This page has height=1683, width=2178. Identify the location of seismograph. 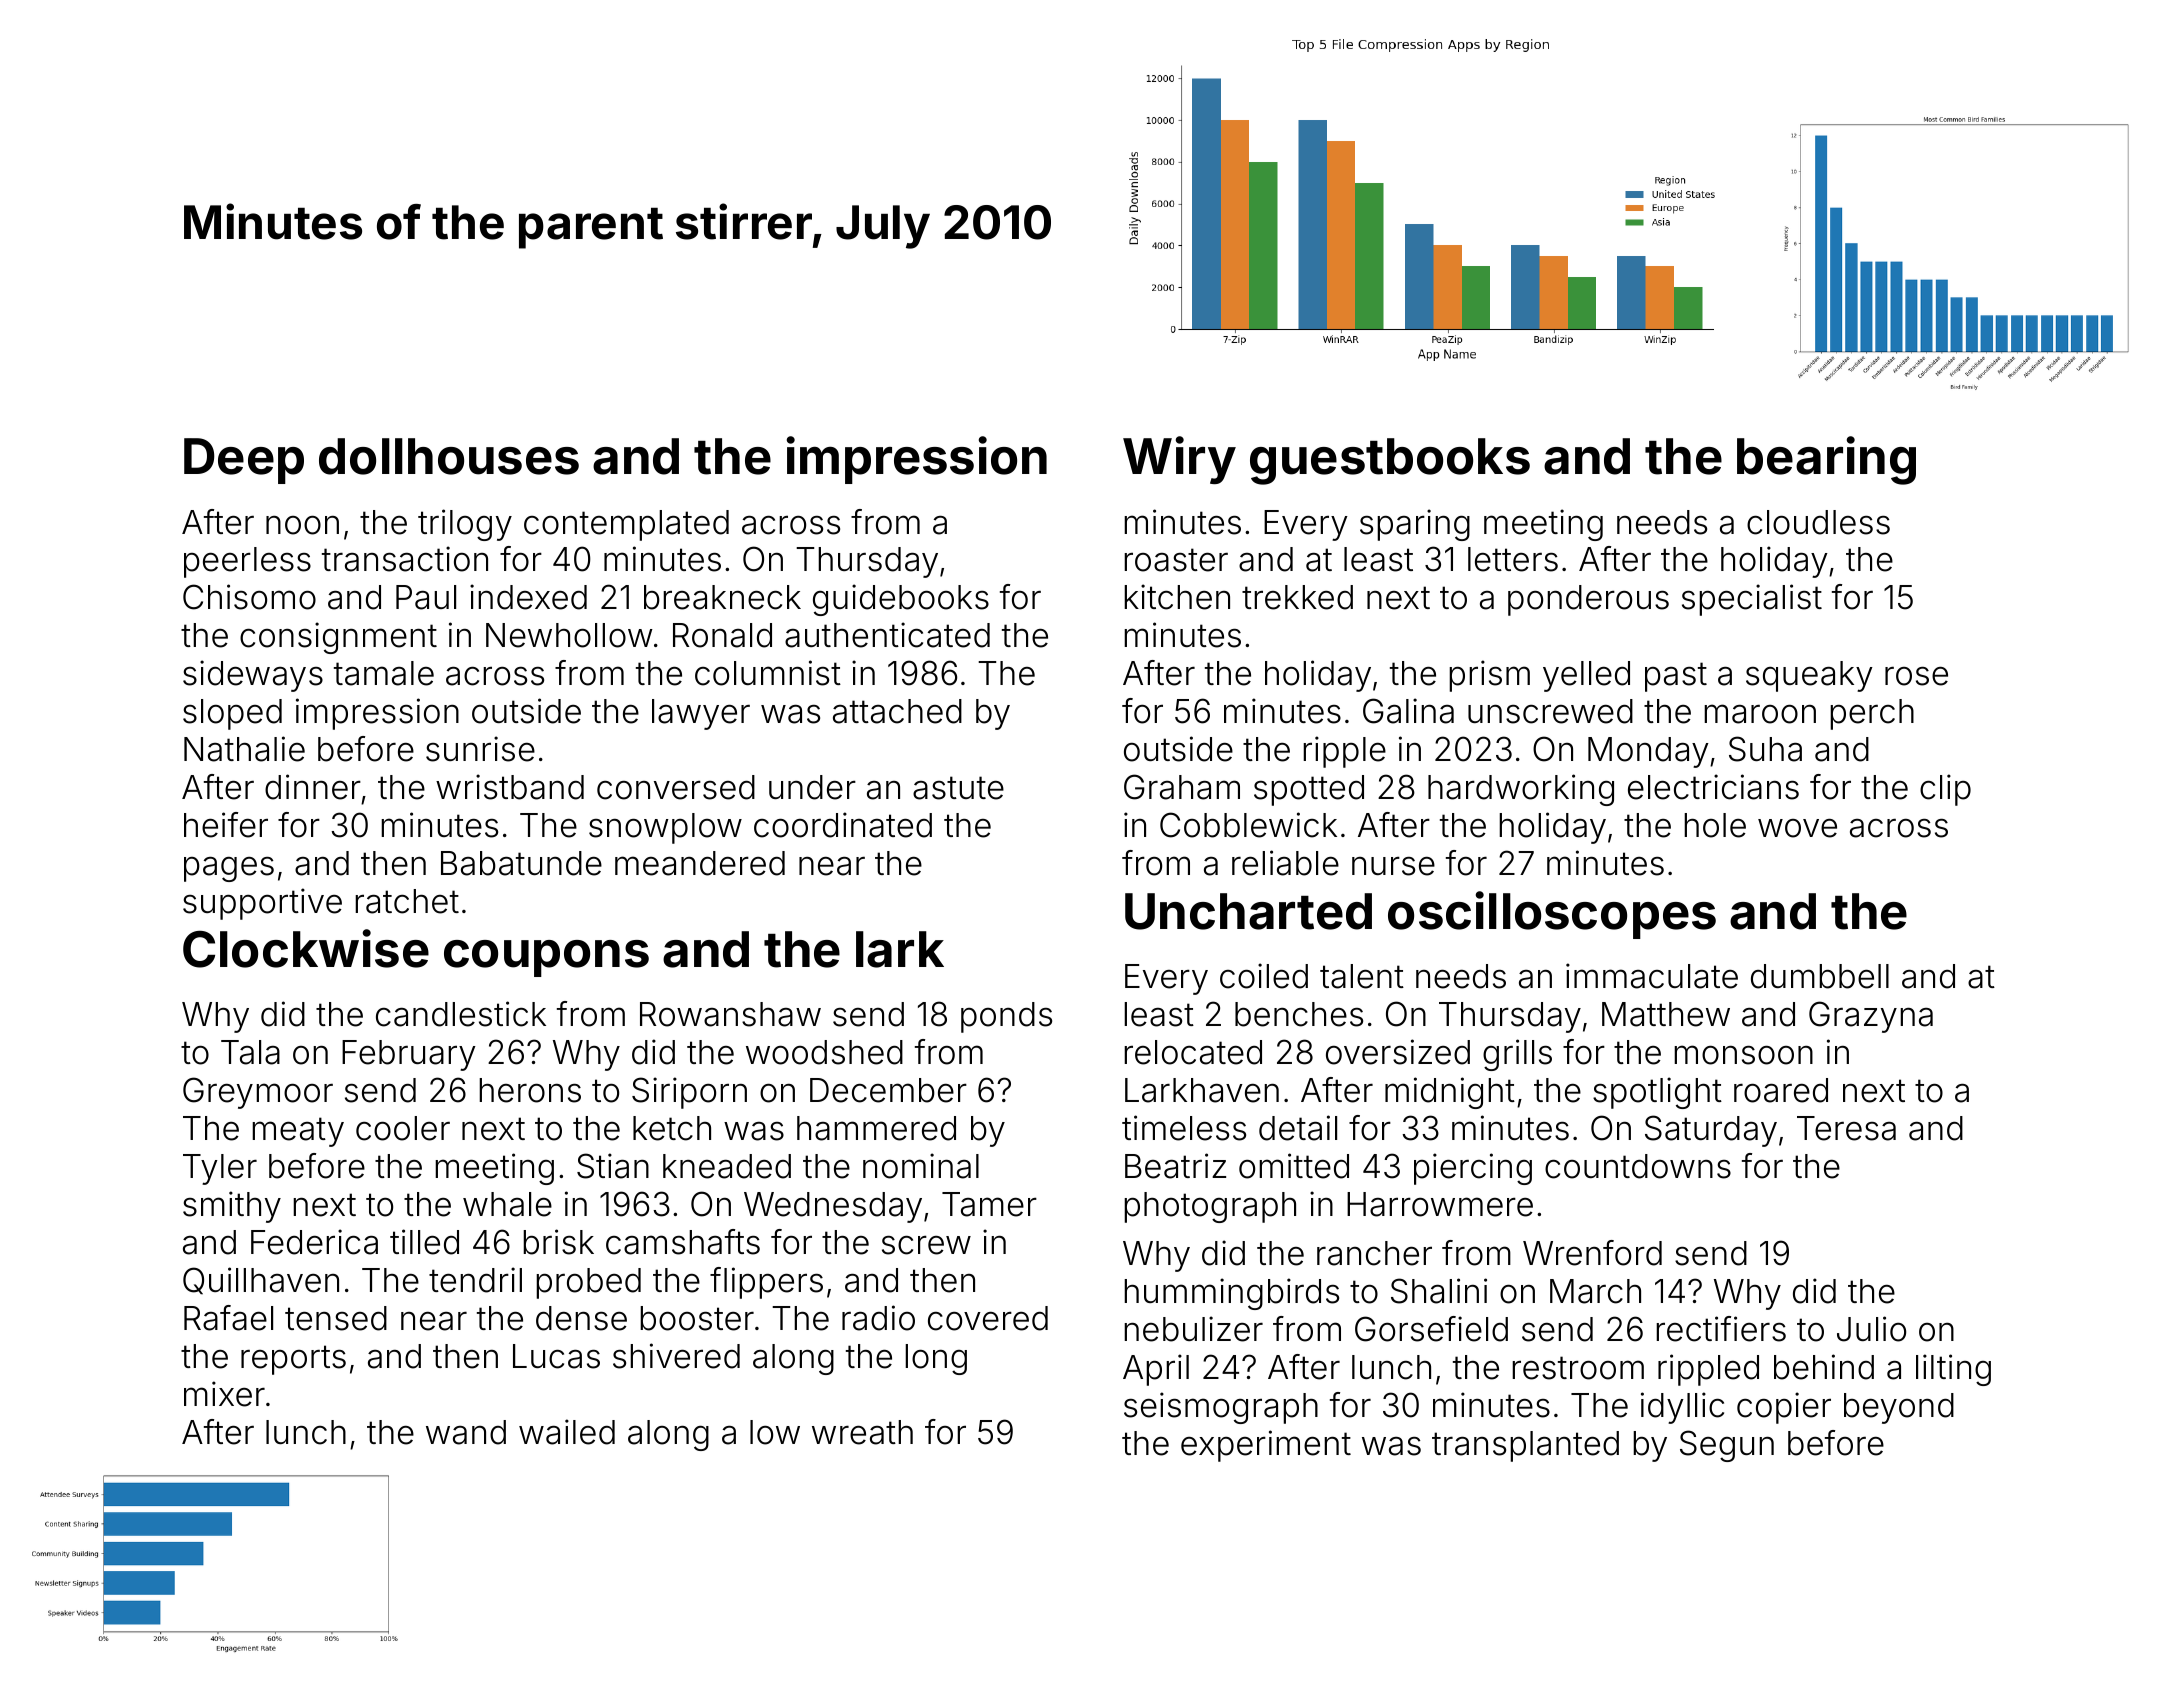
(1221, 1408).
